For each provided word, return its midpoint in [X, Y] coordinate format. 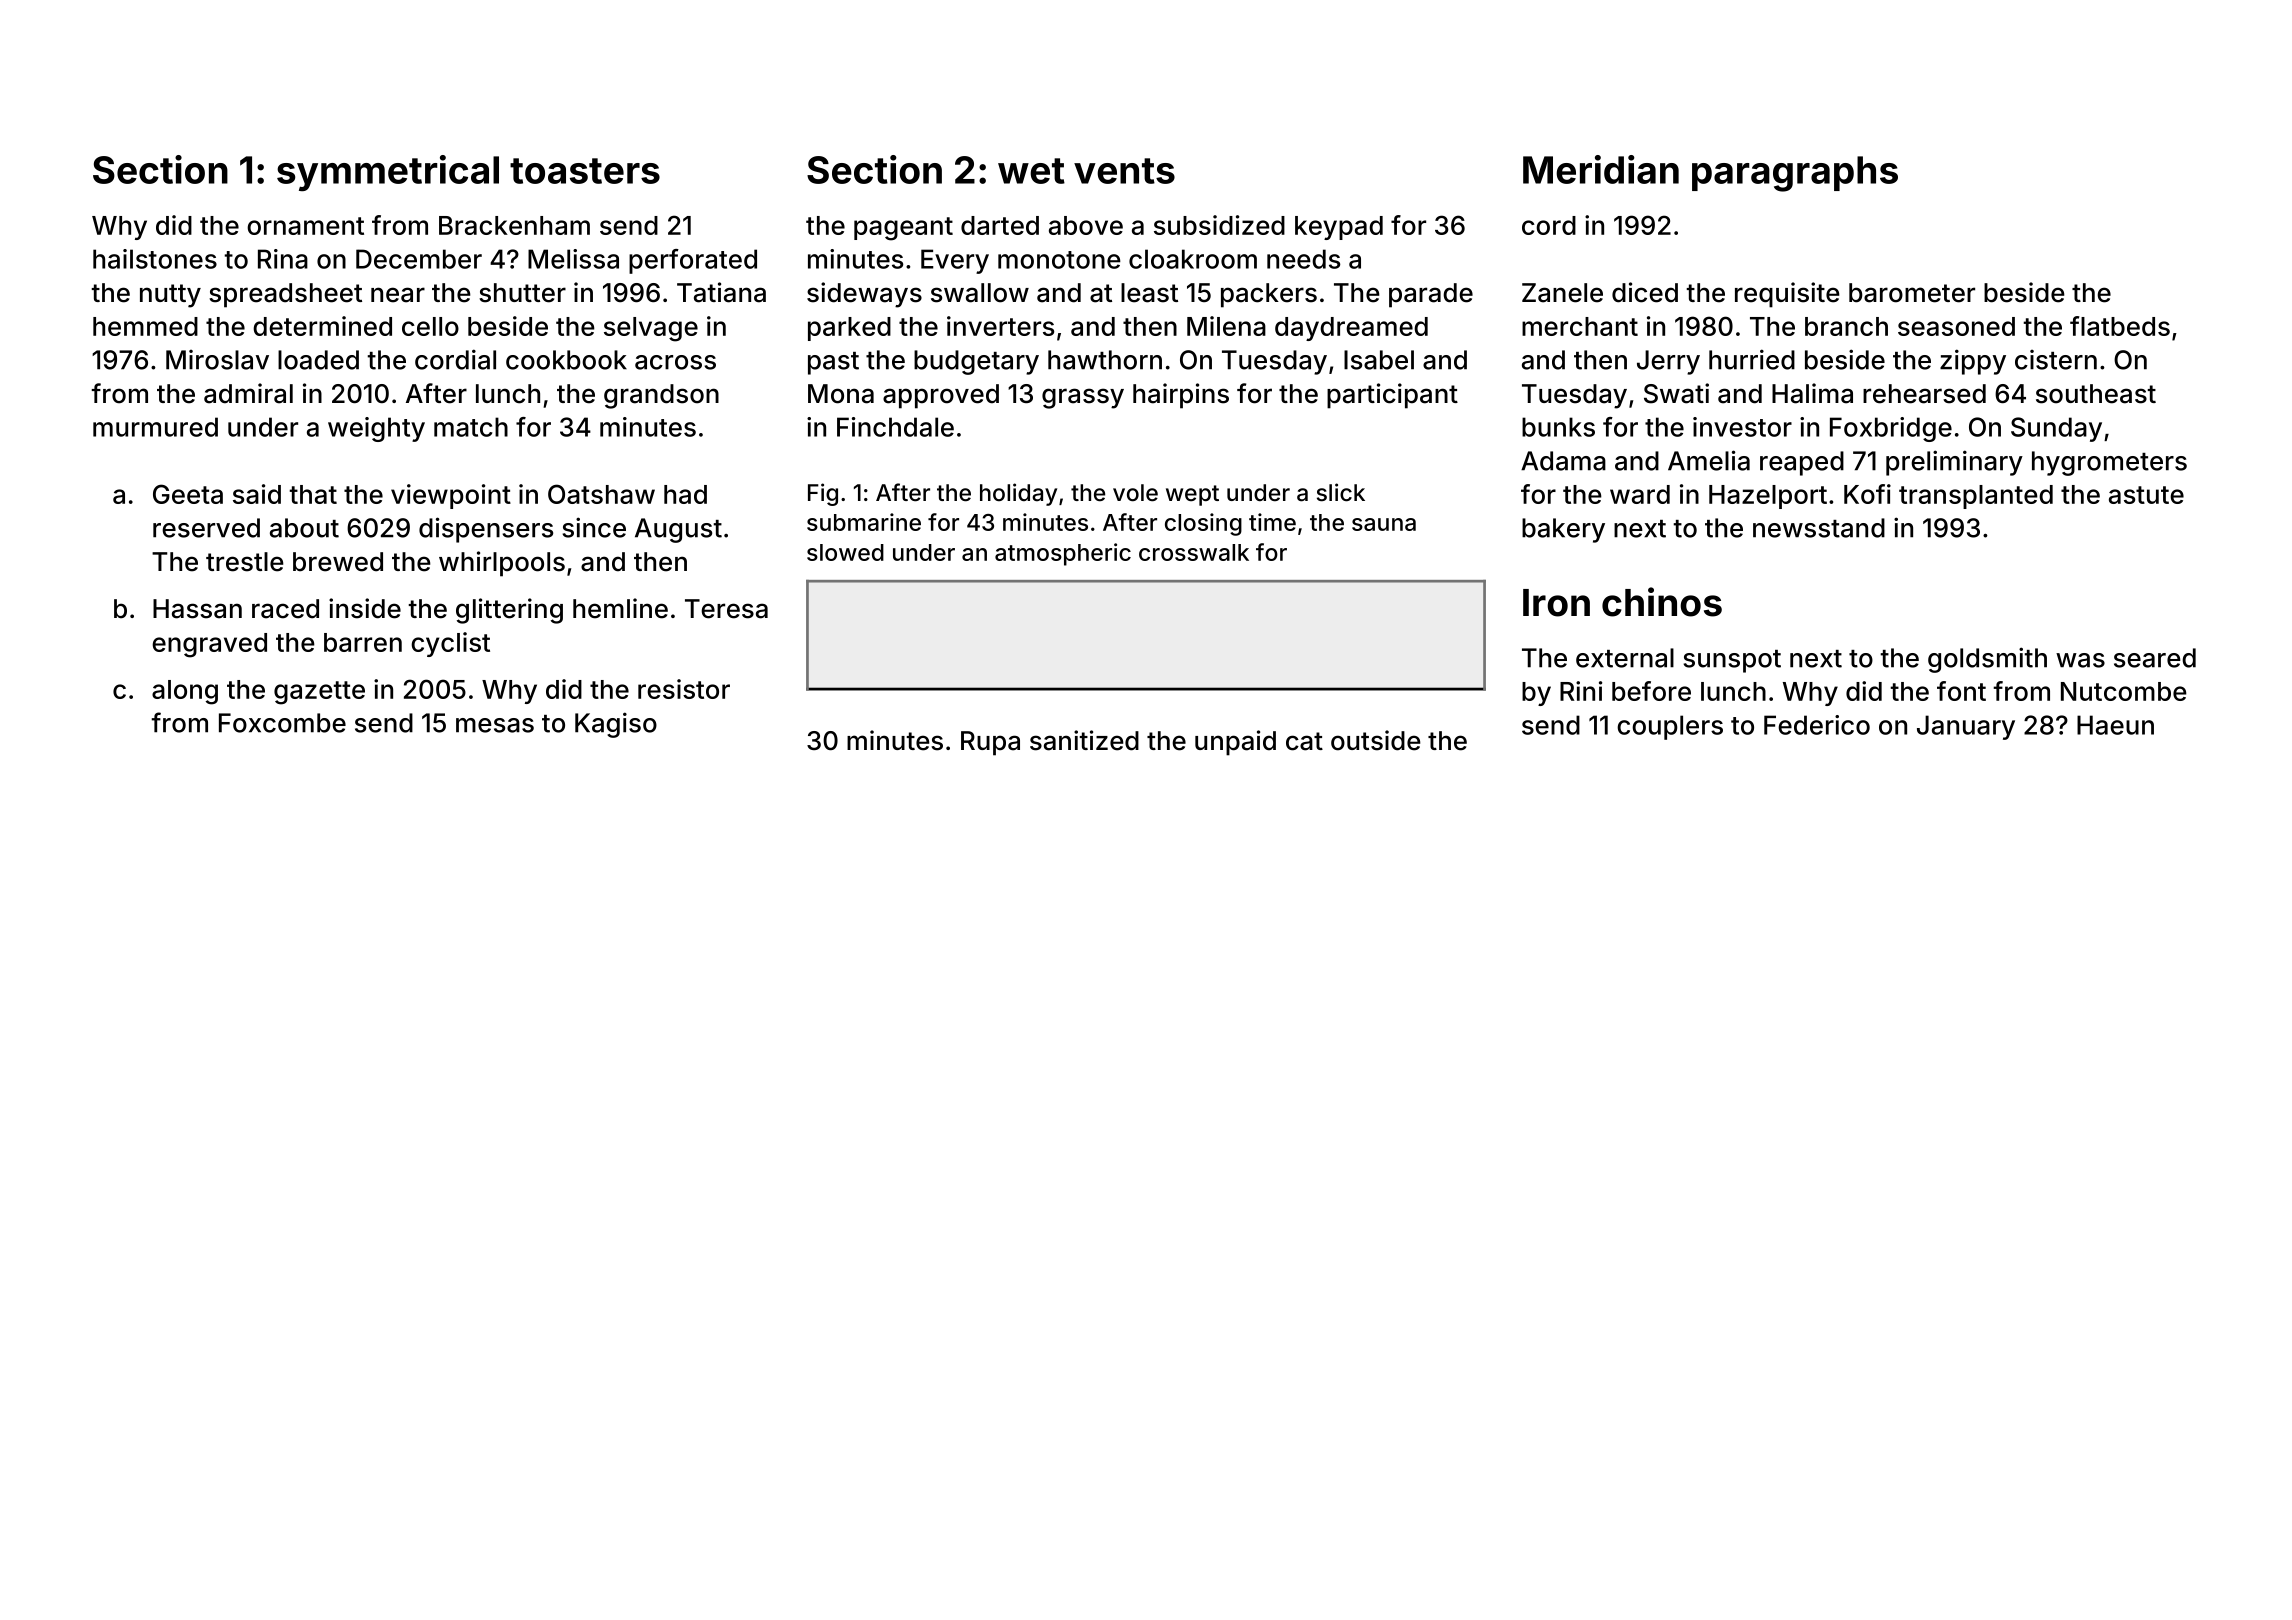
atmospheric [1063, 554]
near [398, 295]
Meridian [1601, 169]
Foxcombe [282, 723]
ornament [305, 226]
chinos [1662, 602]
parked [849, 329]
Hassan [197, 609]
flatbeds [2120, 326]
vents [1124, 171]
